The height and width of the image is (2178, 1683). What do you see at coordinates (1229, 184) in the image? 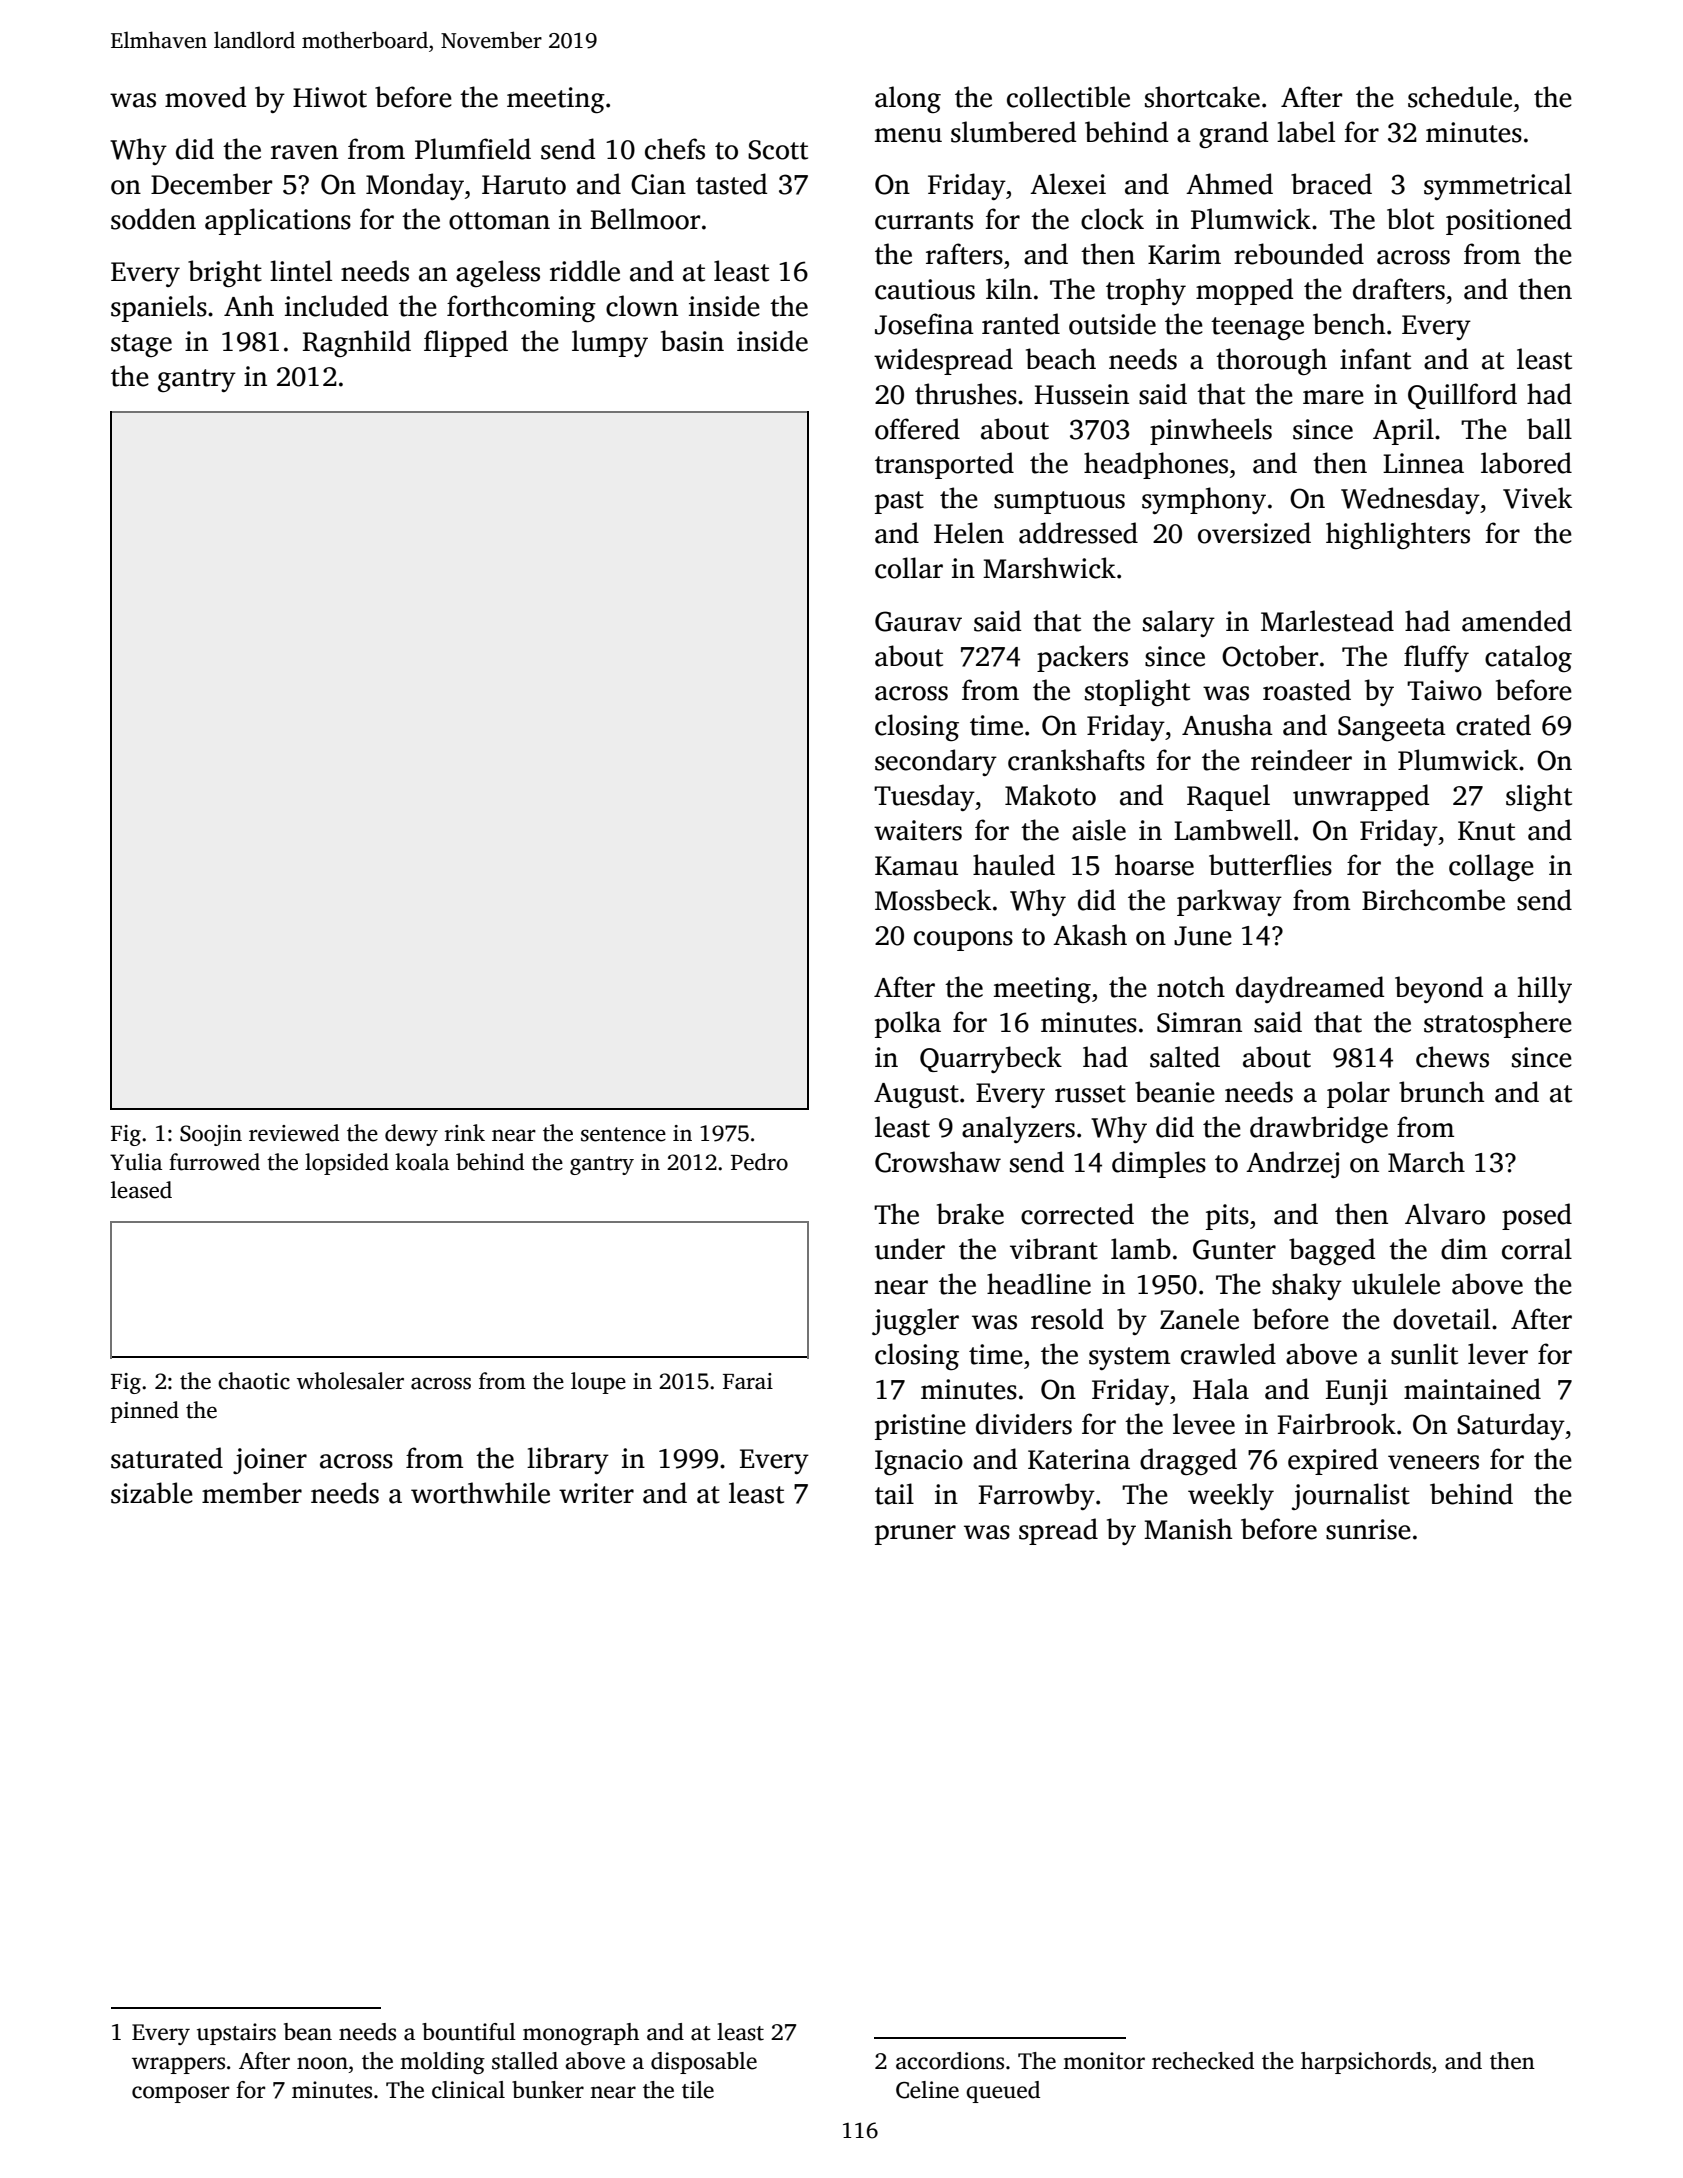
I see `Ahmed` at bounding box center [1229, 184].
